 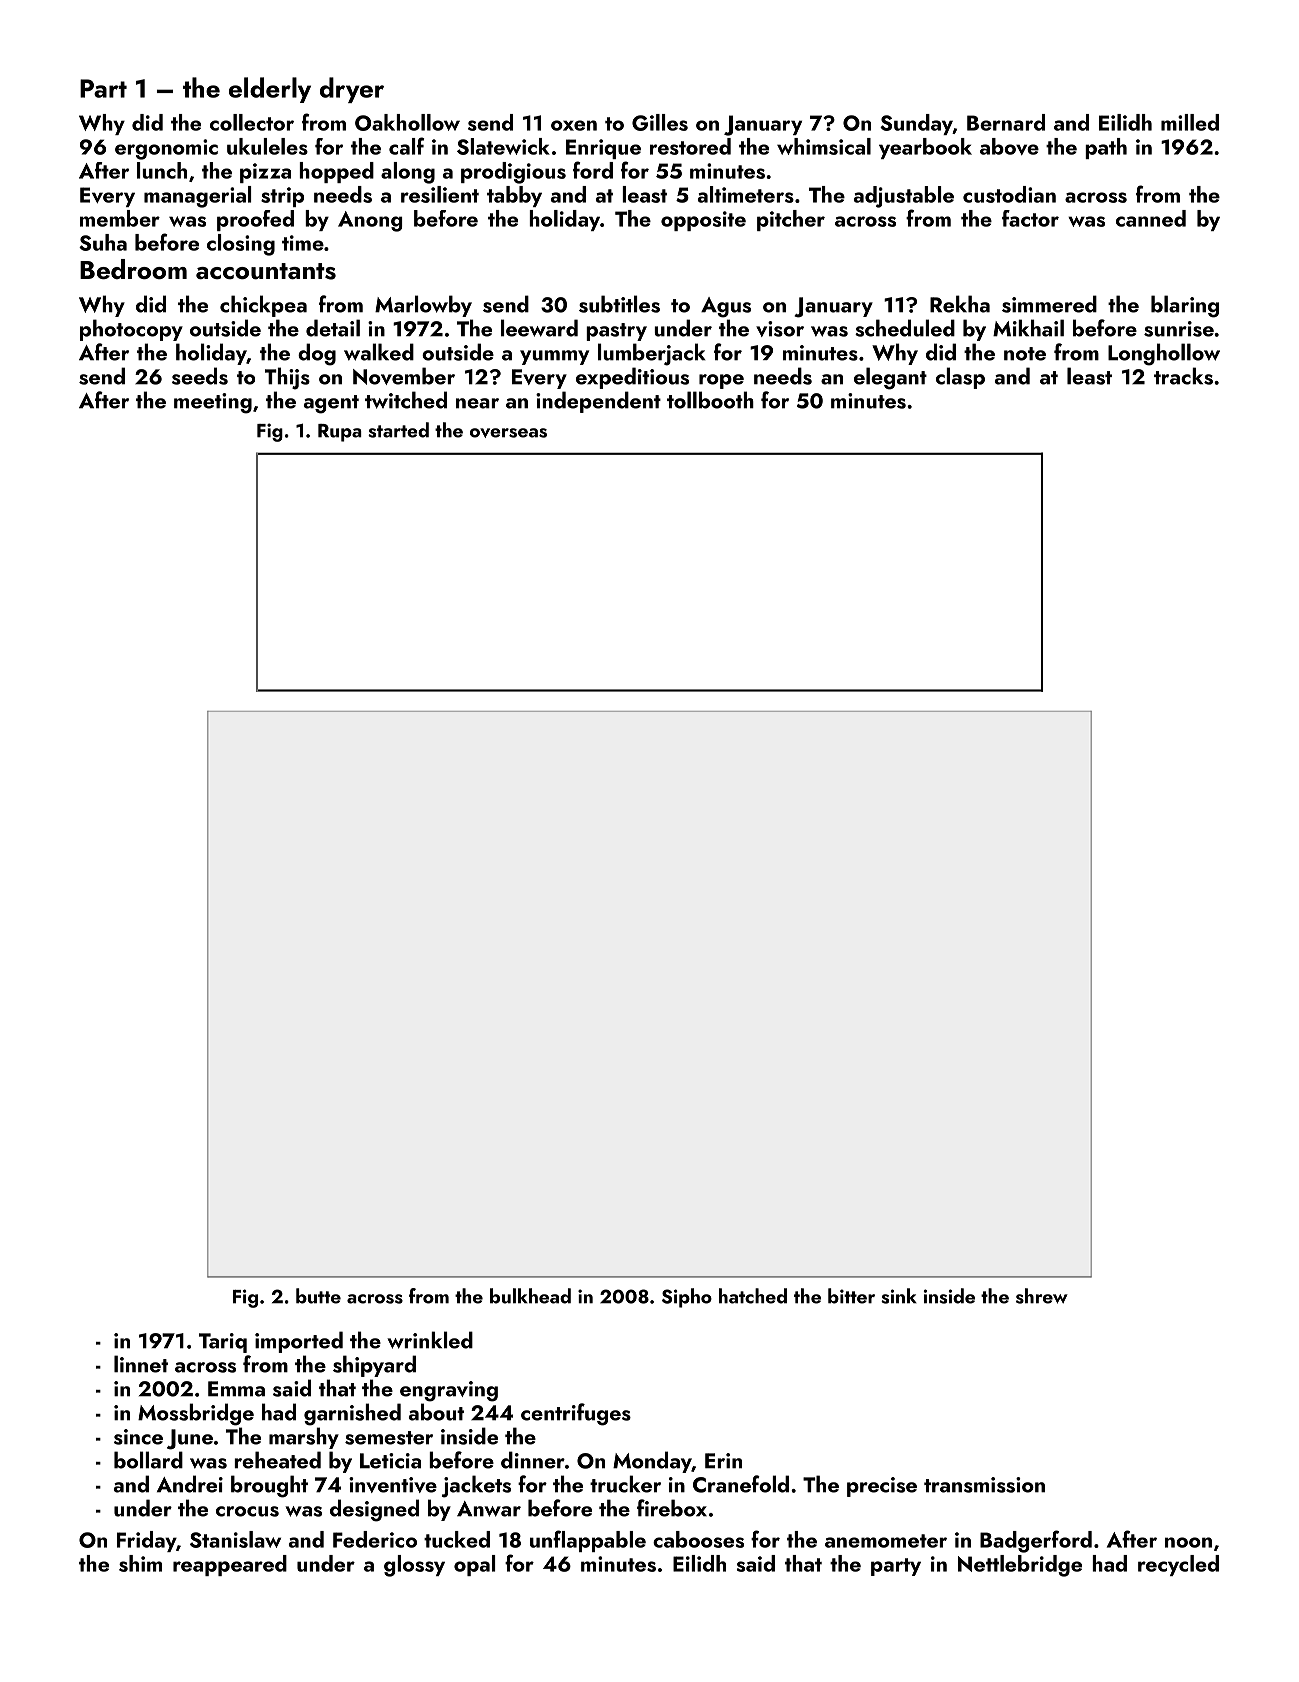 What do you see at coordinates (269, 1486) in the screenshot?
I see `brought` at bounding box center [269, 1486].
